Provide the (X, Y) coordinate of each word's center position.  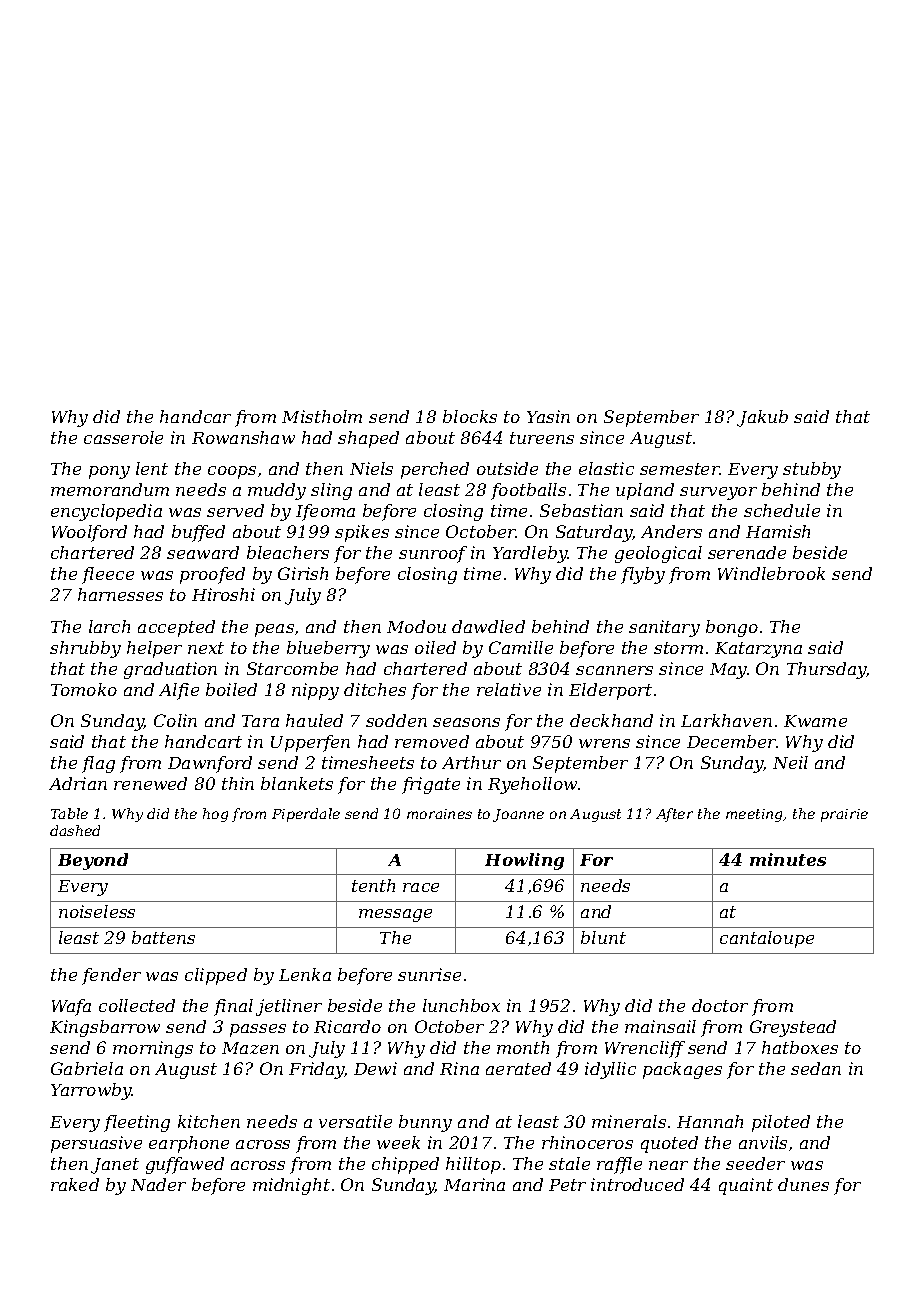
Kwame (815, 721)
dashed (75, 830)
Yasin (548, 416)
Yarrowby (91, 1091)
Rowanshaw (243, 437)
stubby (812, 470)
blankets (297, 783)
